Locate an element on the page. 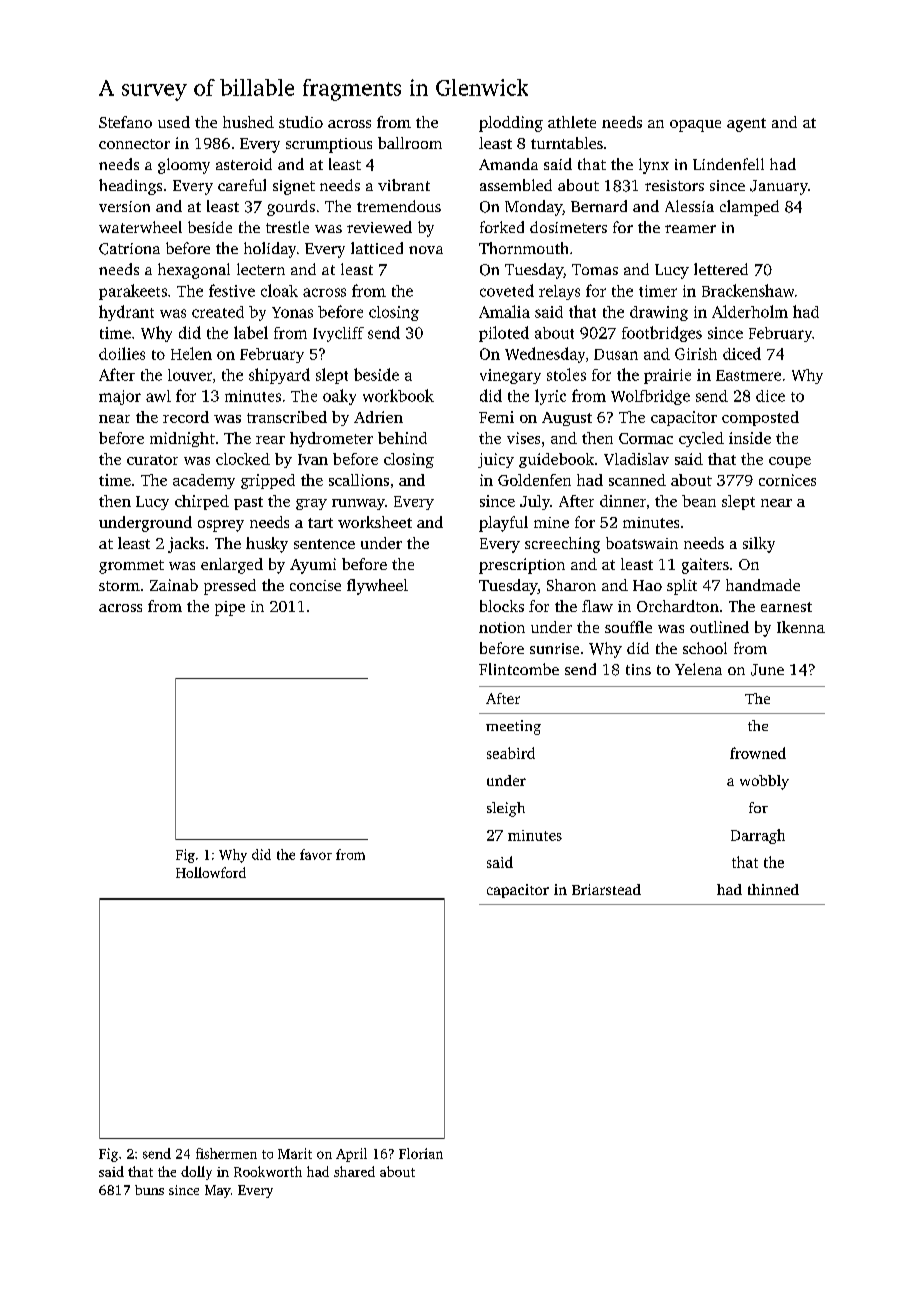  meeting is located at coordinates (513, 727).
